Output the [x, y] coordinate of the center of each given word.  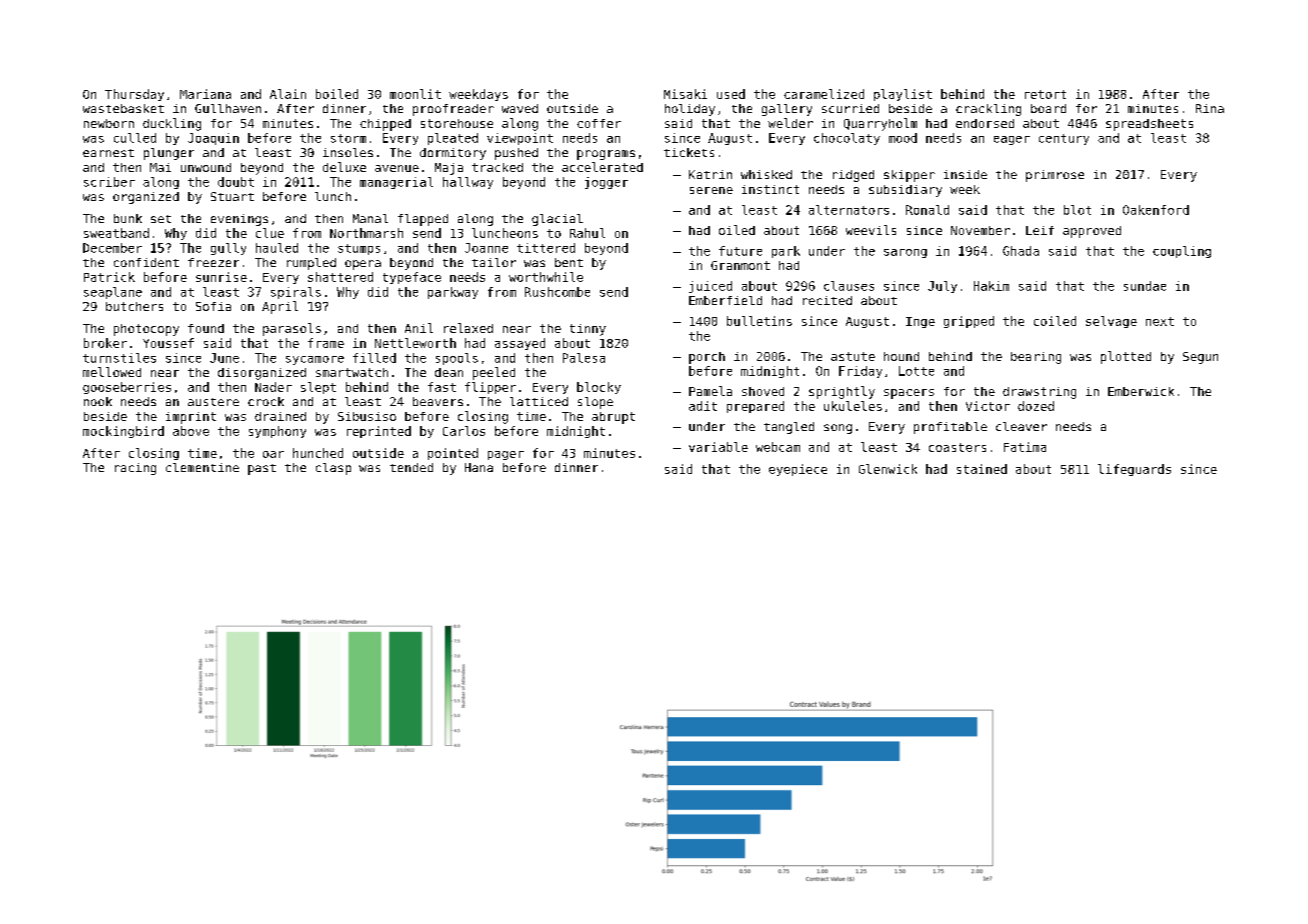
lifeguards [1134, 470]
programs [606, 155]
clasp [333, 469]
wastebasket [123, 108]
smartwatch [352, 372]
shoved [763, 391]
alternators [849, 210]
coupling [1182, 252]
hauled [277, 248]
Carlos [464, 431]
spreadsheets [1149, 125]
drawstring [1039, 393]
